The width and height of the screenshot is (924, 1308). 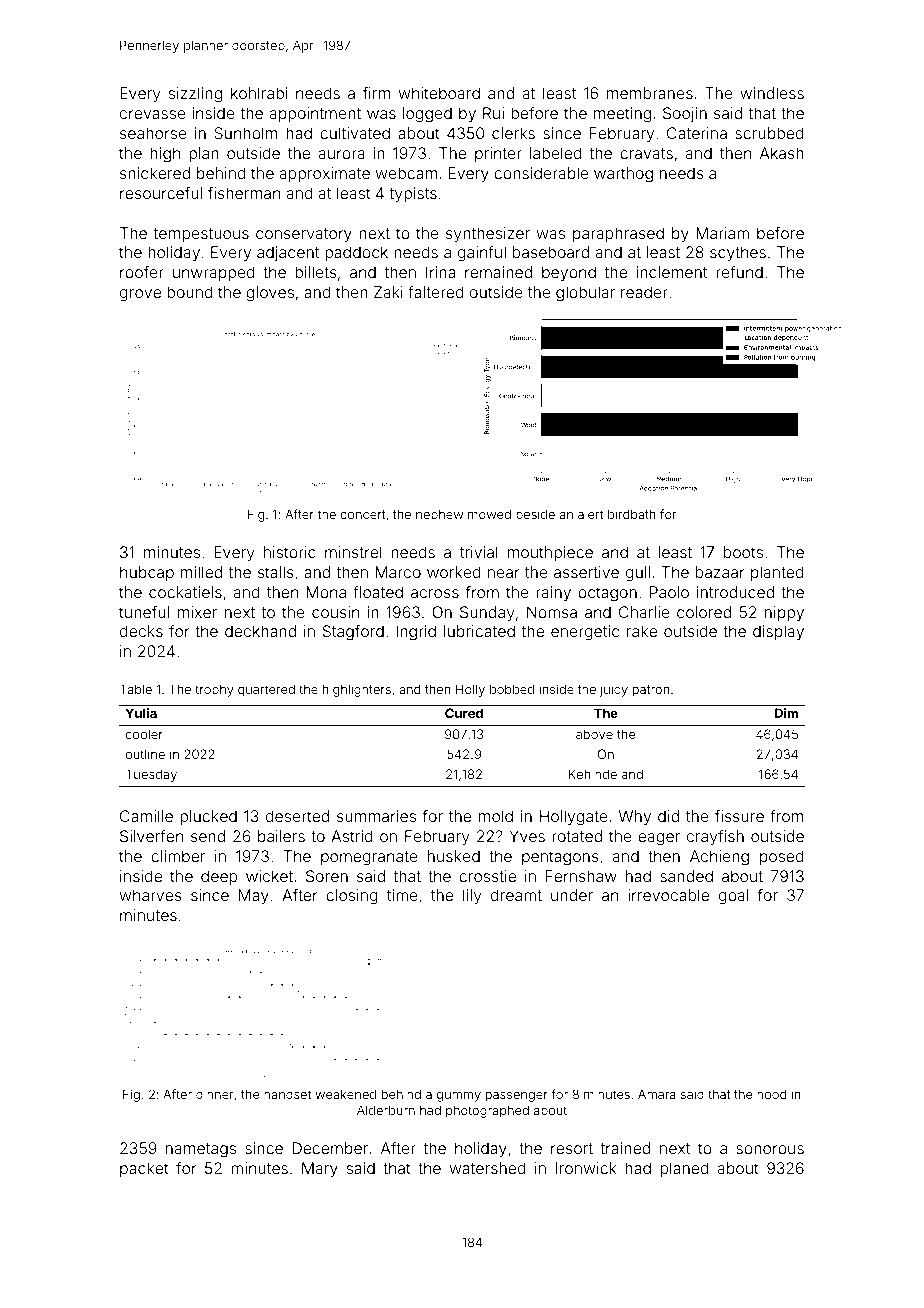 What do you see at coordinates (644, 612) in the screenshot?
I see `Charlie` at bounding box center [644, 612].
